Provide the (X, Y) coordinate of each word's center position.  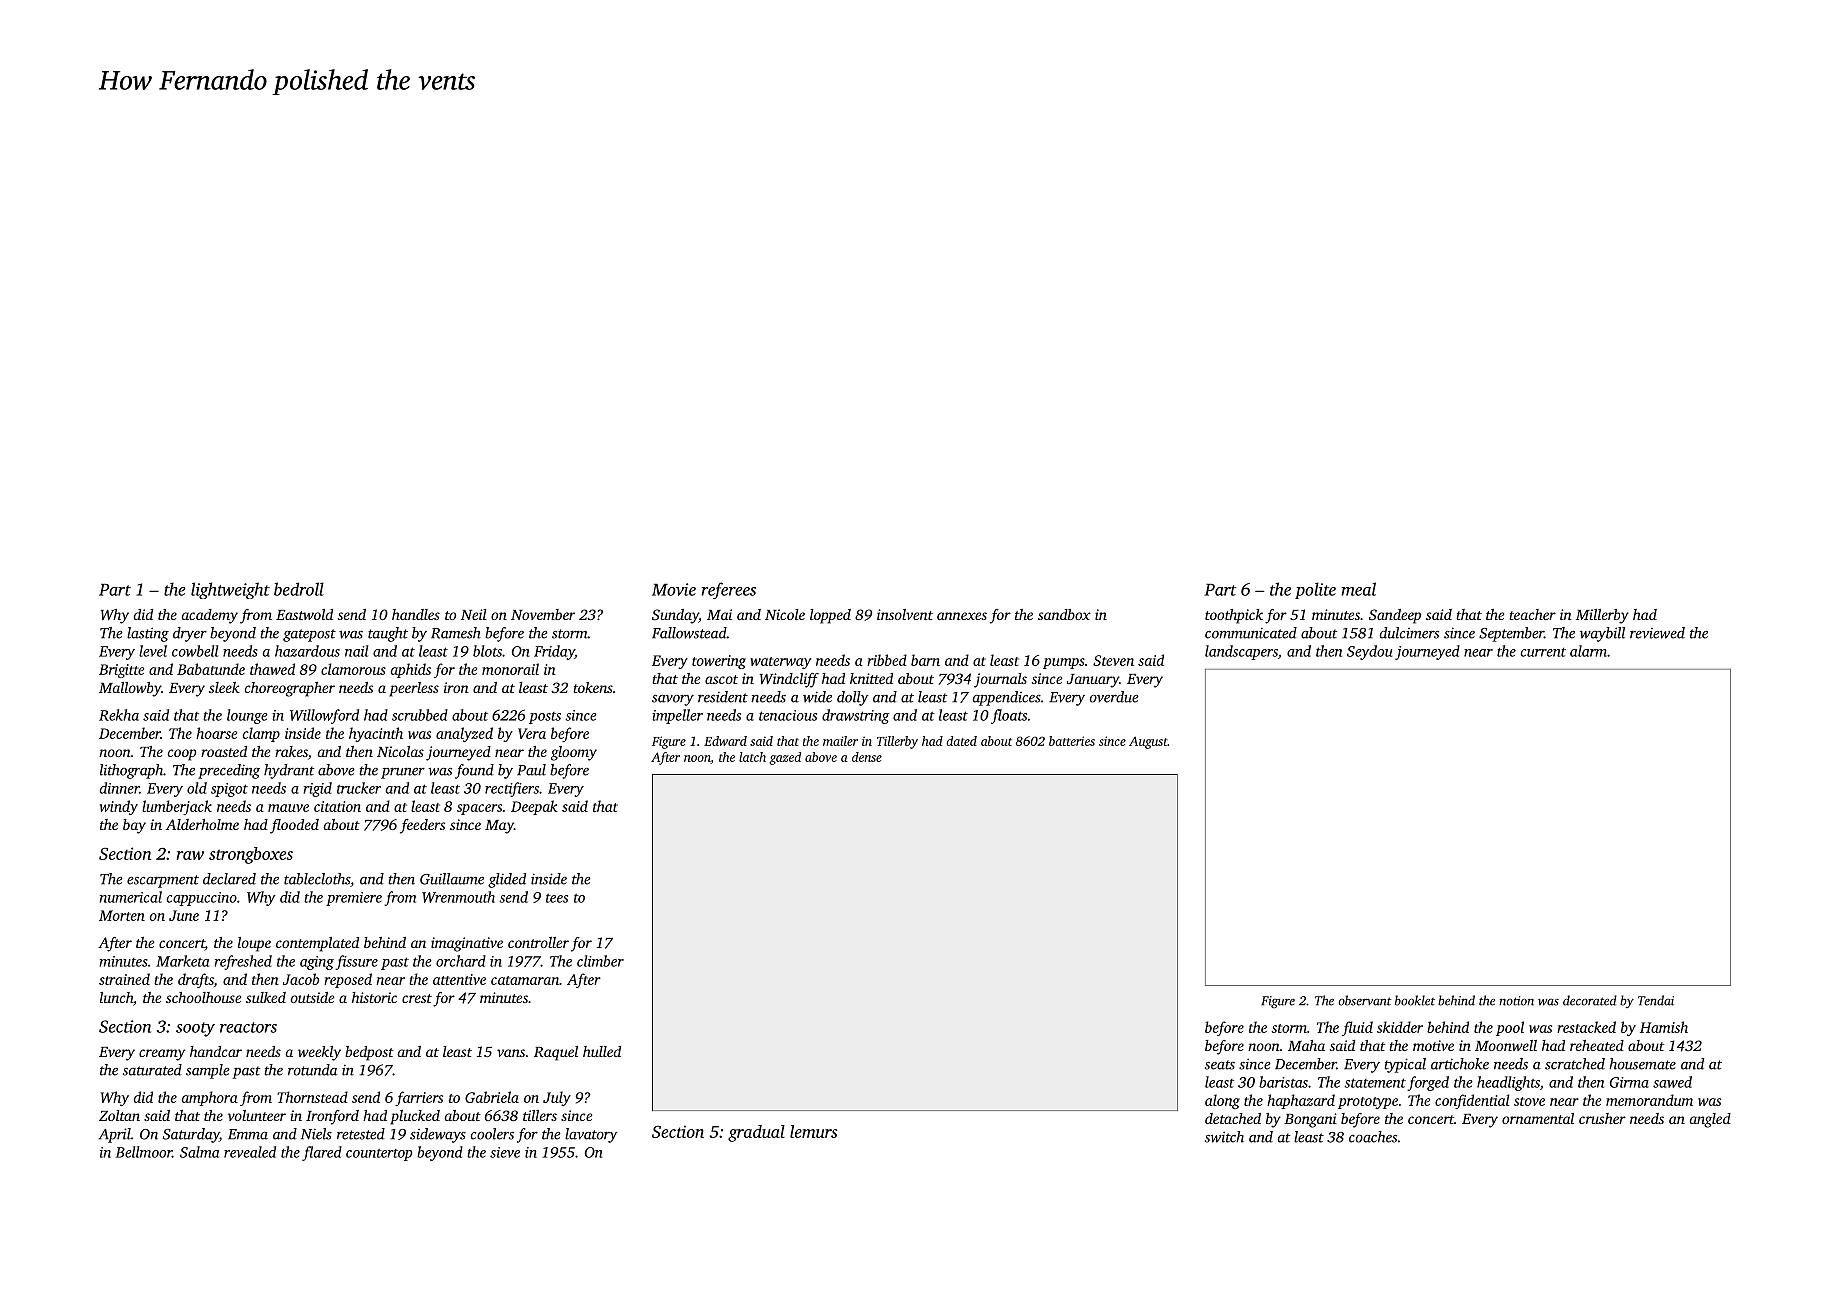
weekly (319, 1053)
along (1222, 1101)
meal (1359, 589)
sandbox (1064, 614)
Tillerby (897, 742)
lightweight (230, 590)
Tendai (1656, 1000)
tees (557, 898)
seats (1220, 1065)
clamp (261, 734)
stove (1529, 1101)
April (115, 1135)
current (1543, 652)
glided (507, 880)
